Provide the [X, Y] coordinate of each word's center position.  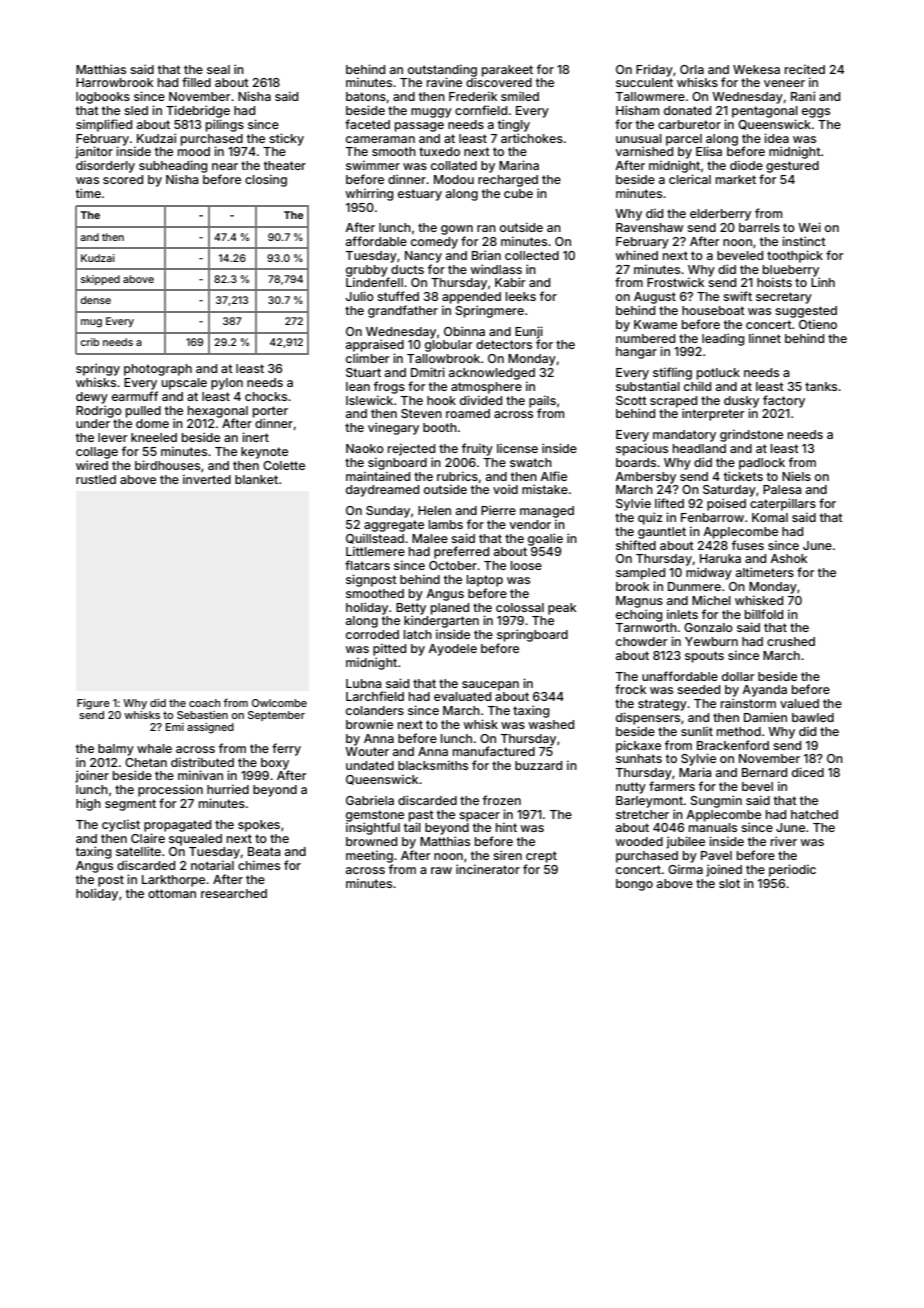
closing [266, 180]
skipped [100, 280]
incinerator [488, 869]
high [88, 804]
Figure [93, 704]
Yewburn [711, 641]
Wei [809, 227]
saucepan [490, 686]
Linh [823, 282]
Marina [519, 165]
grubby [367, 271]
